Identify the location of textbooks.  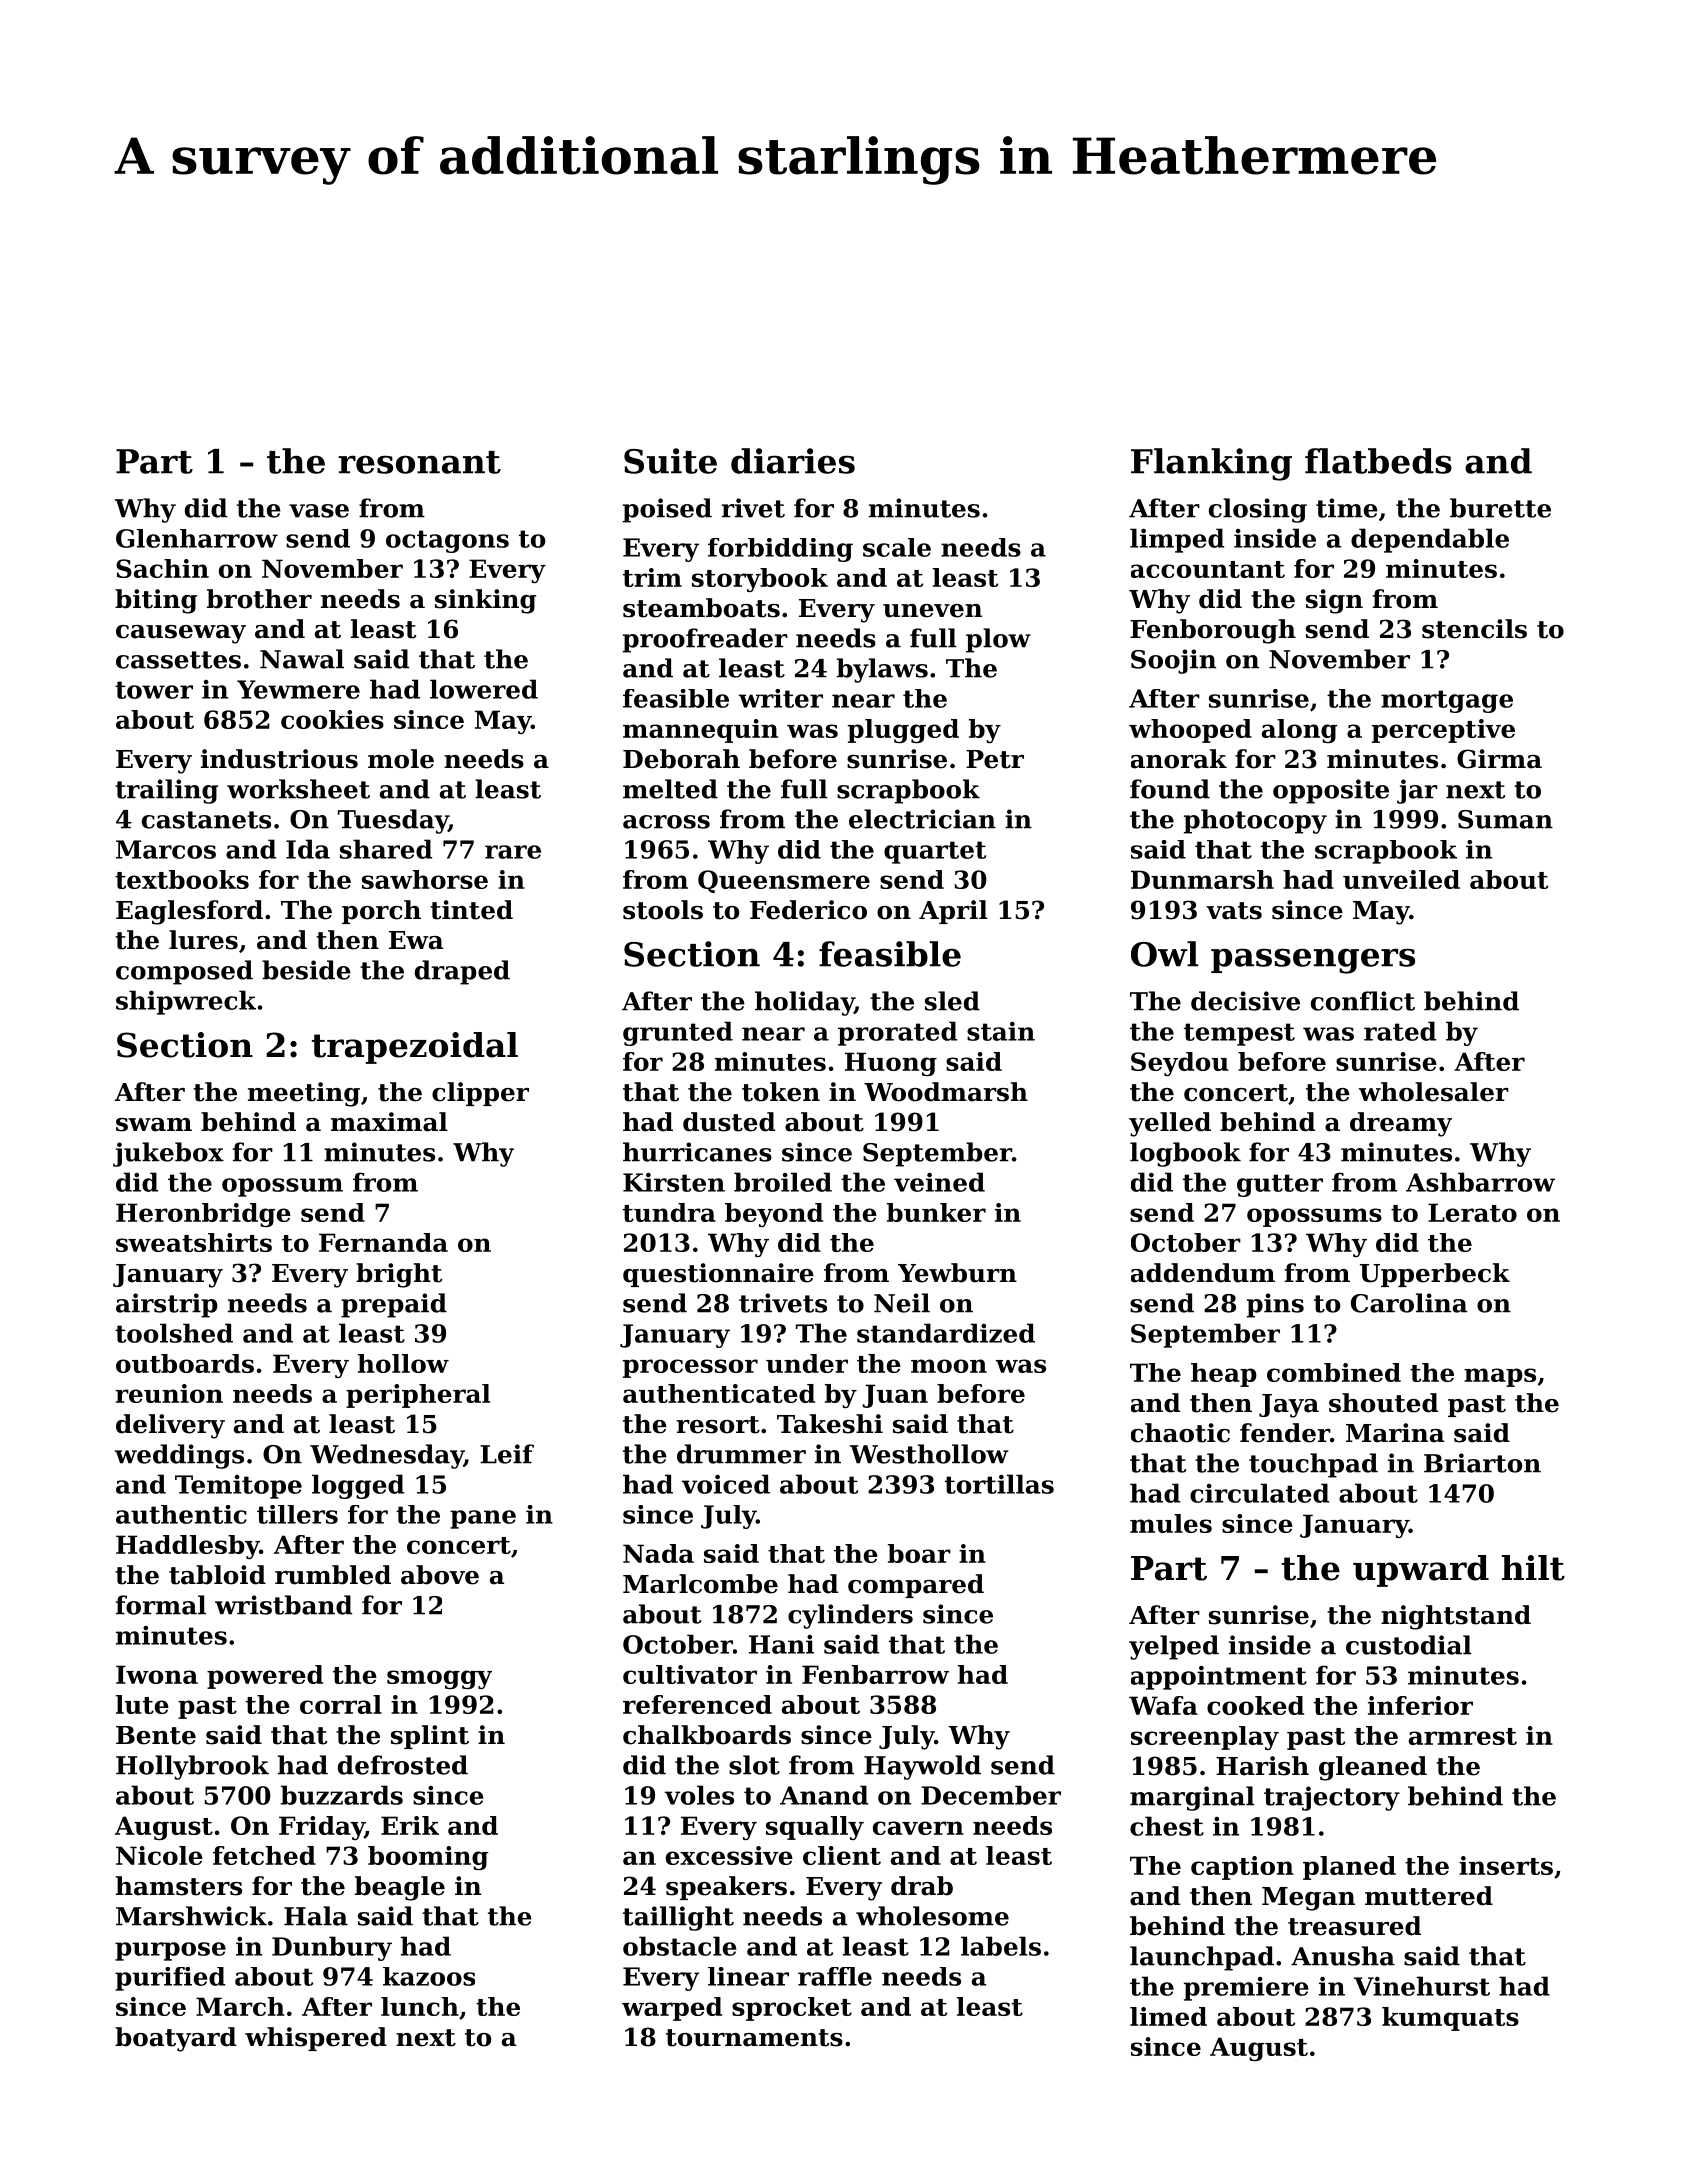
(182, 879).
